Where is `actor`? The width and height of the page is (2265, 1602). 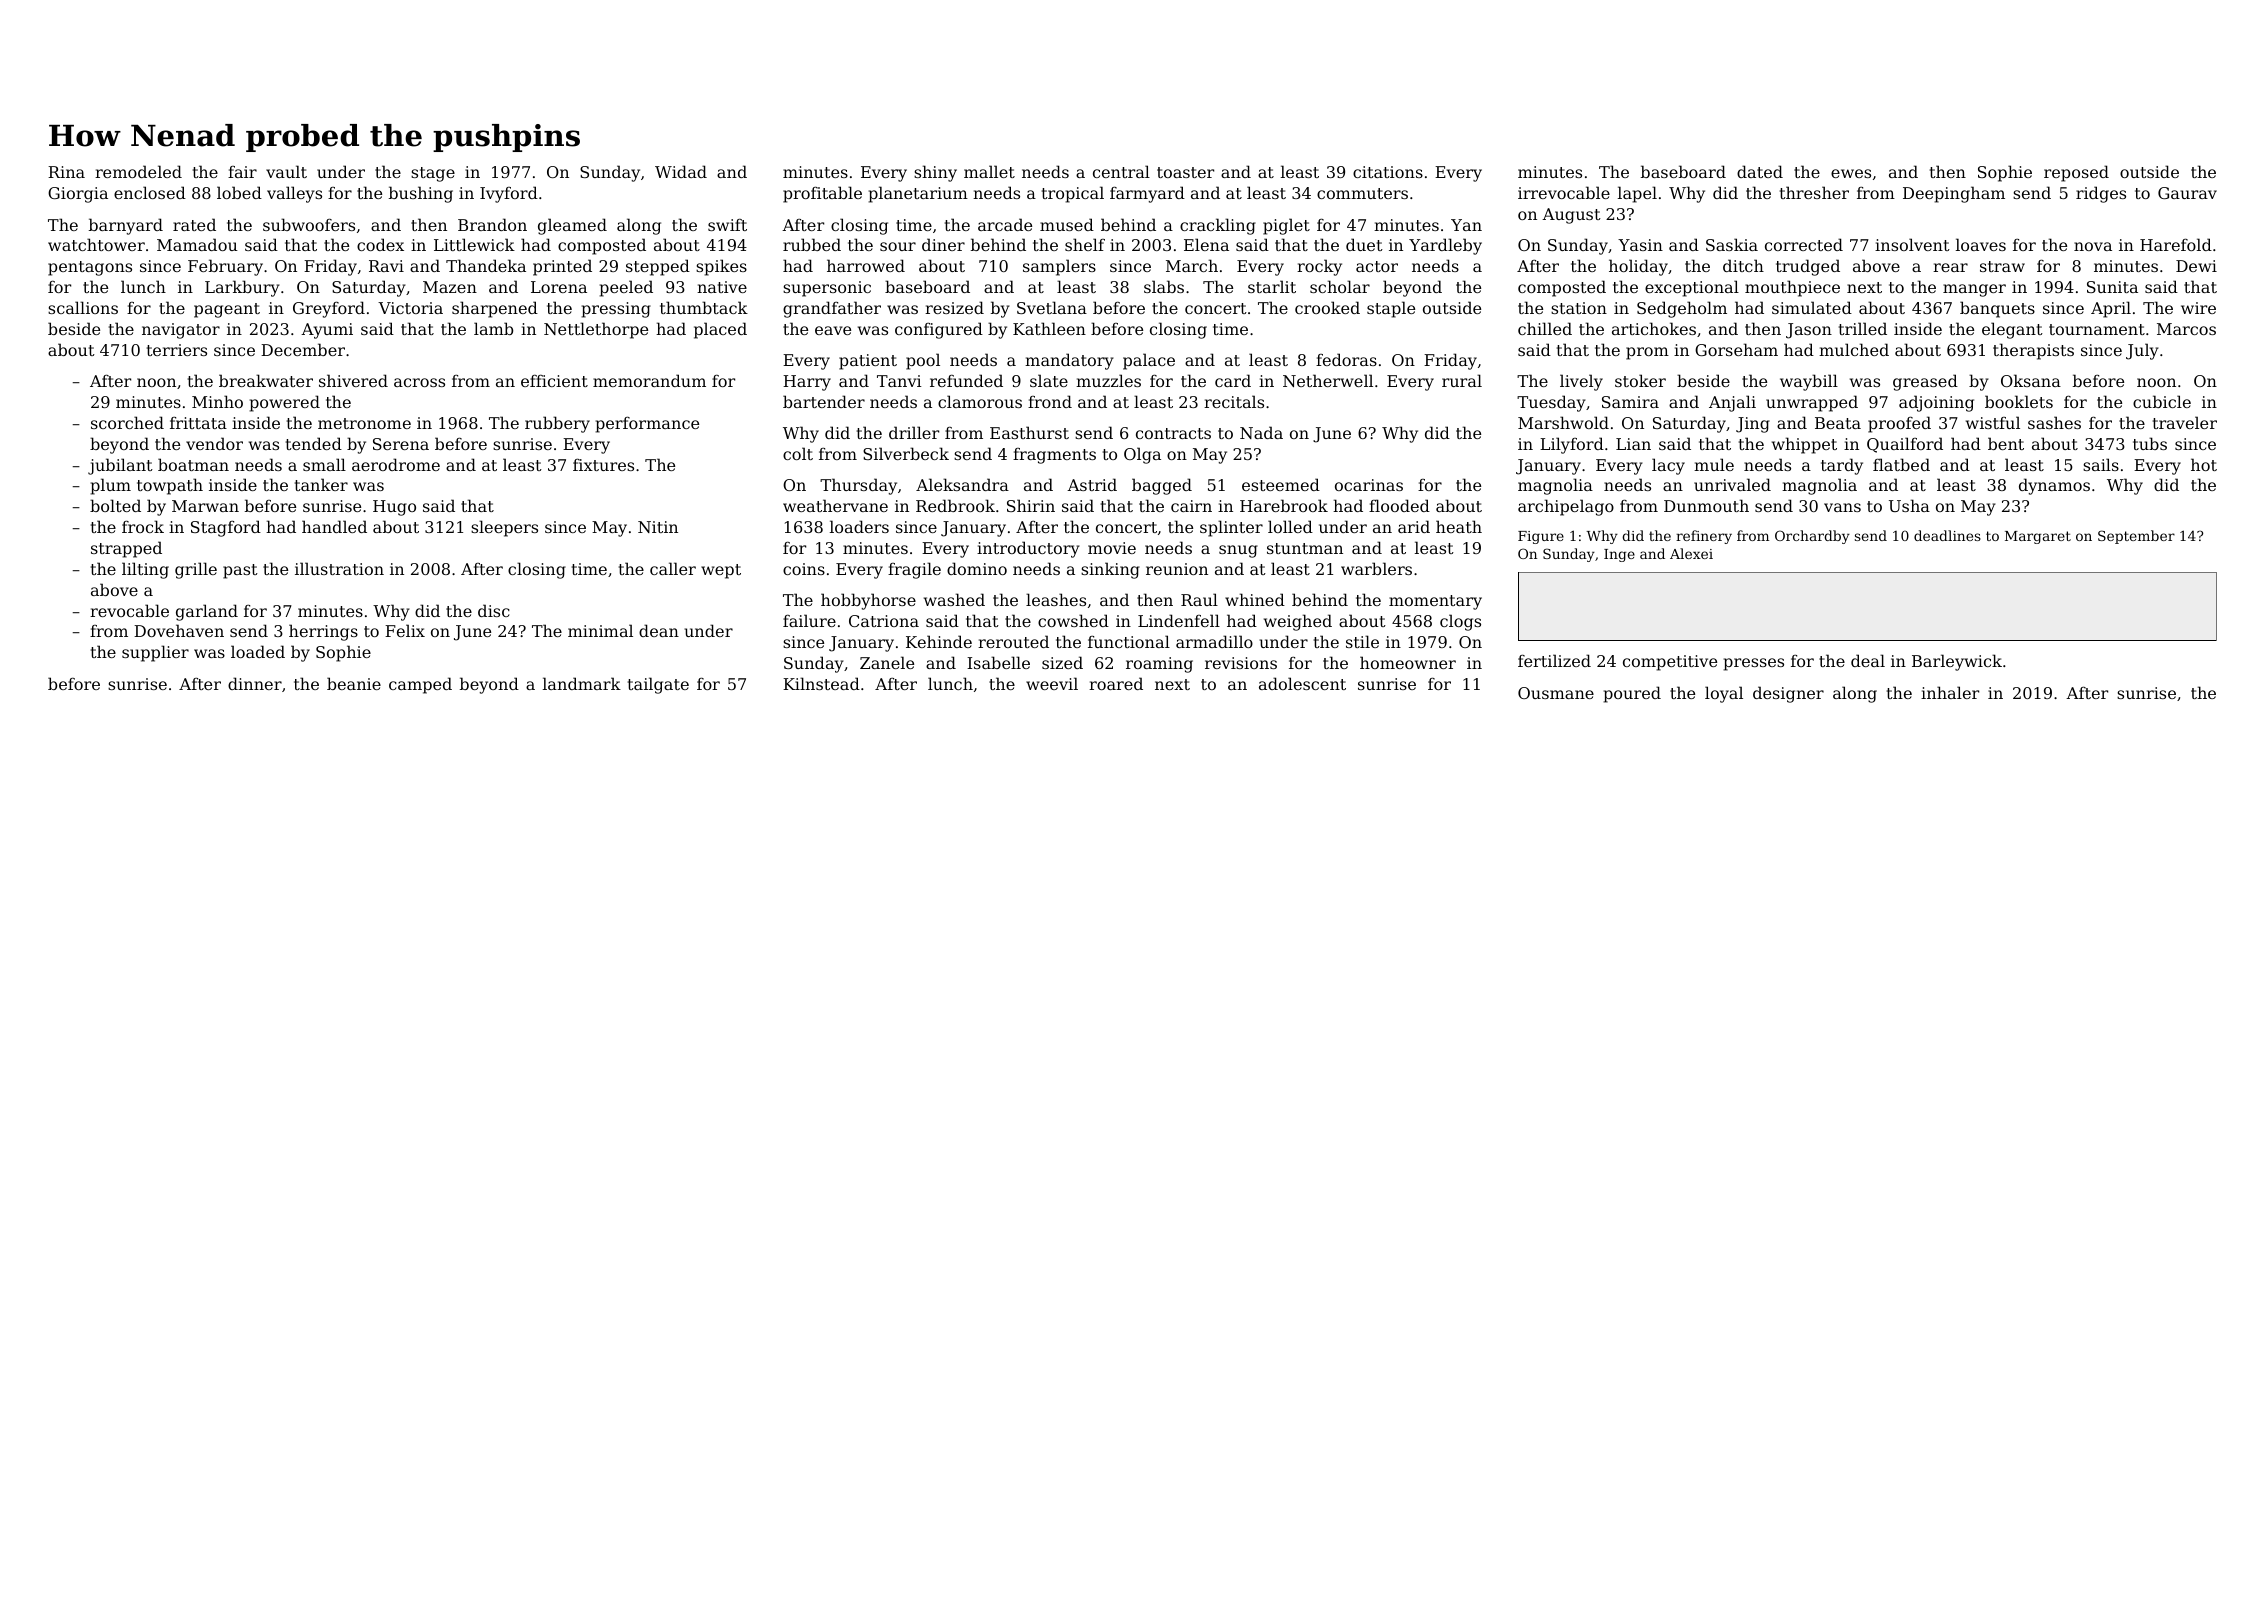 actor is located at coordinates (1377, 266).
